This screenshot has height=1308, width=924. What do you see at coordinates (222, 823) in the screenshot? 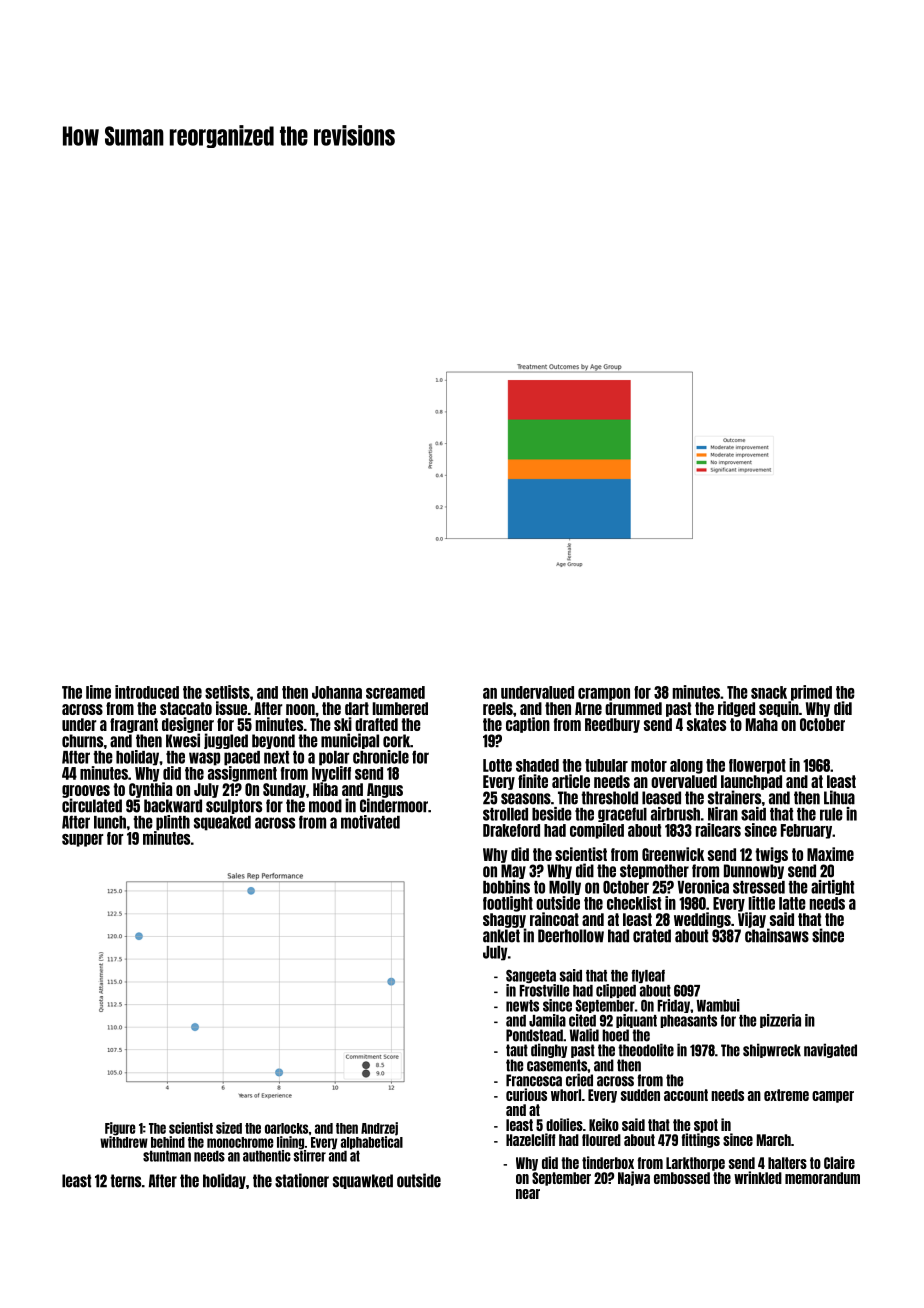
I see `squeaked` at bounding box center [222, 823].
